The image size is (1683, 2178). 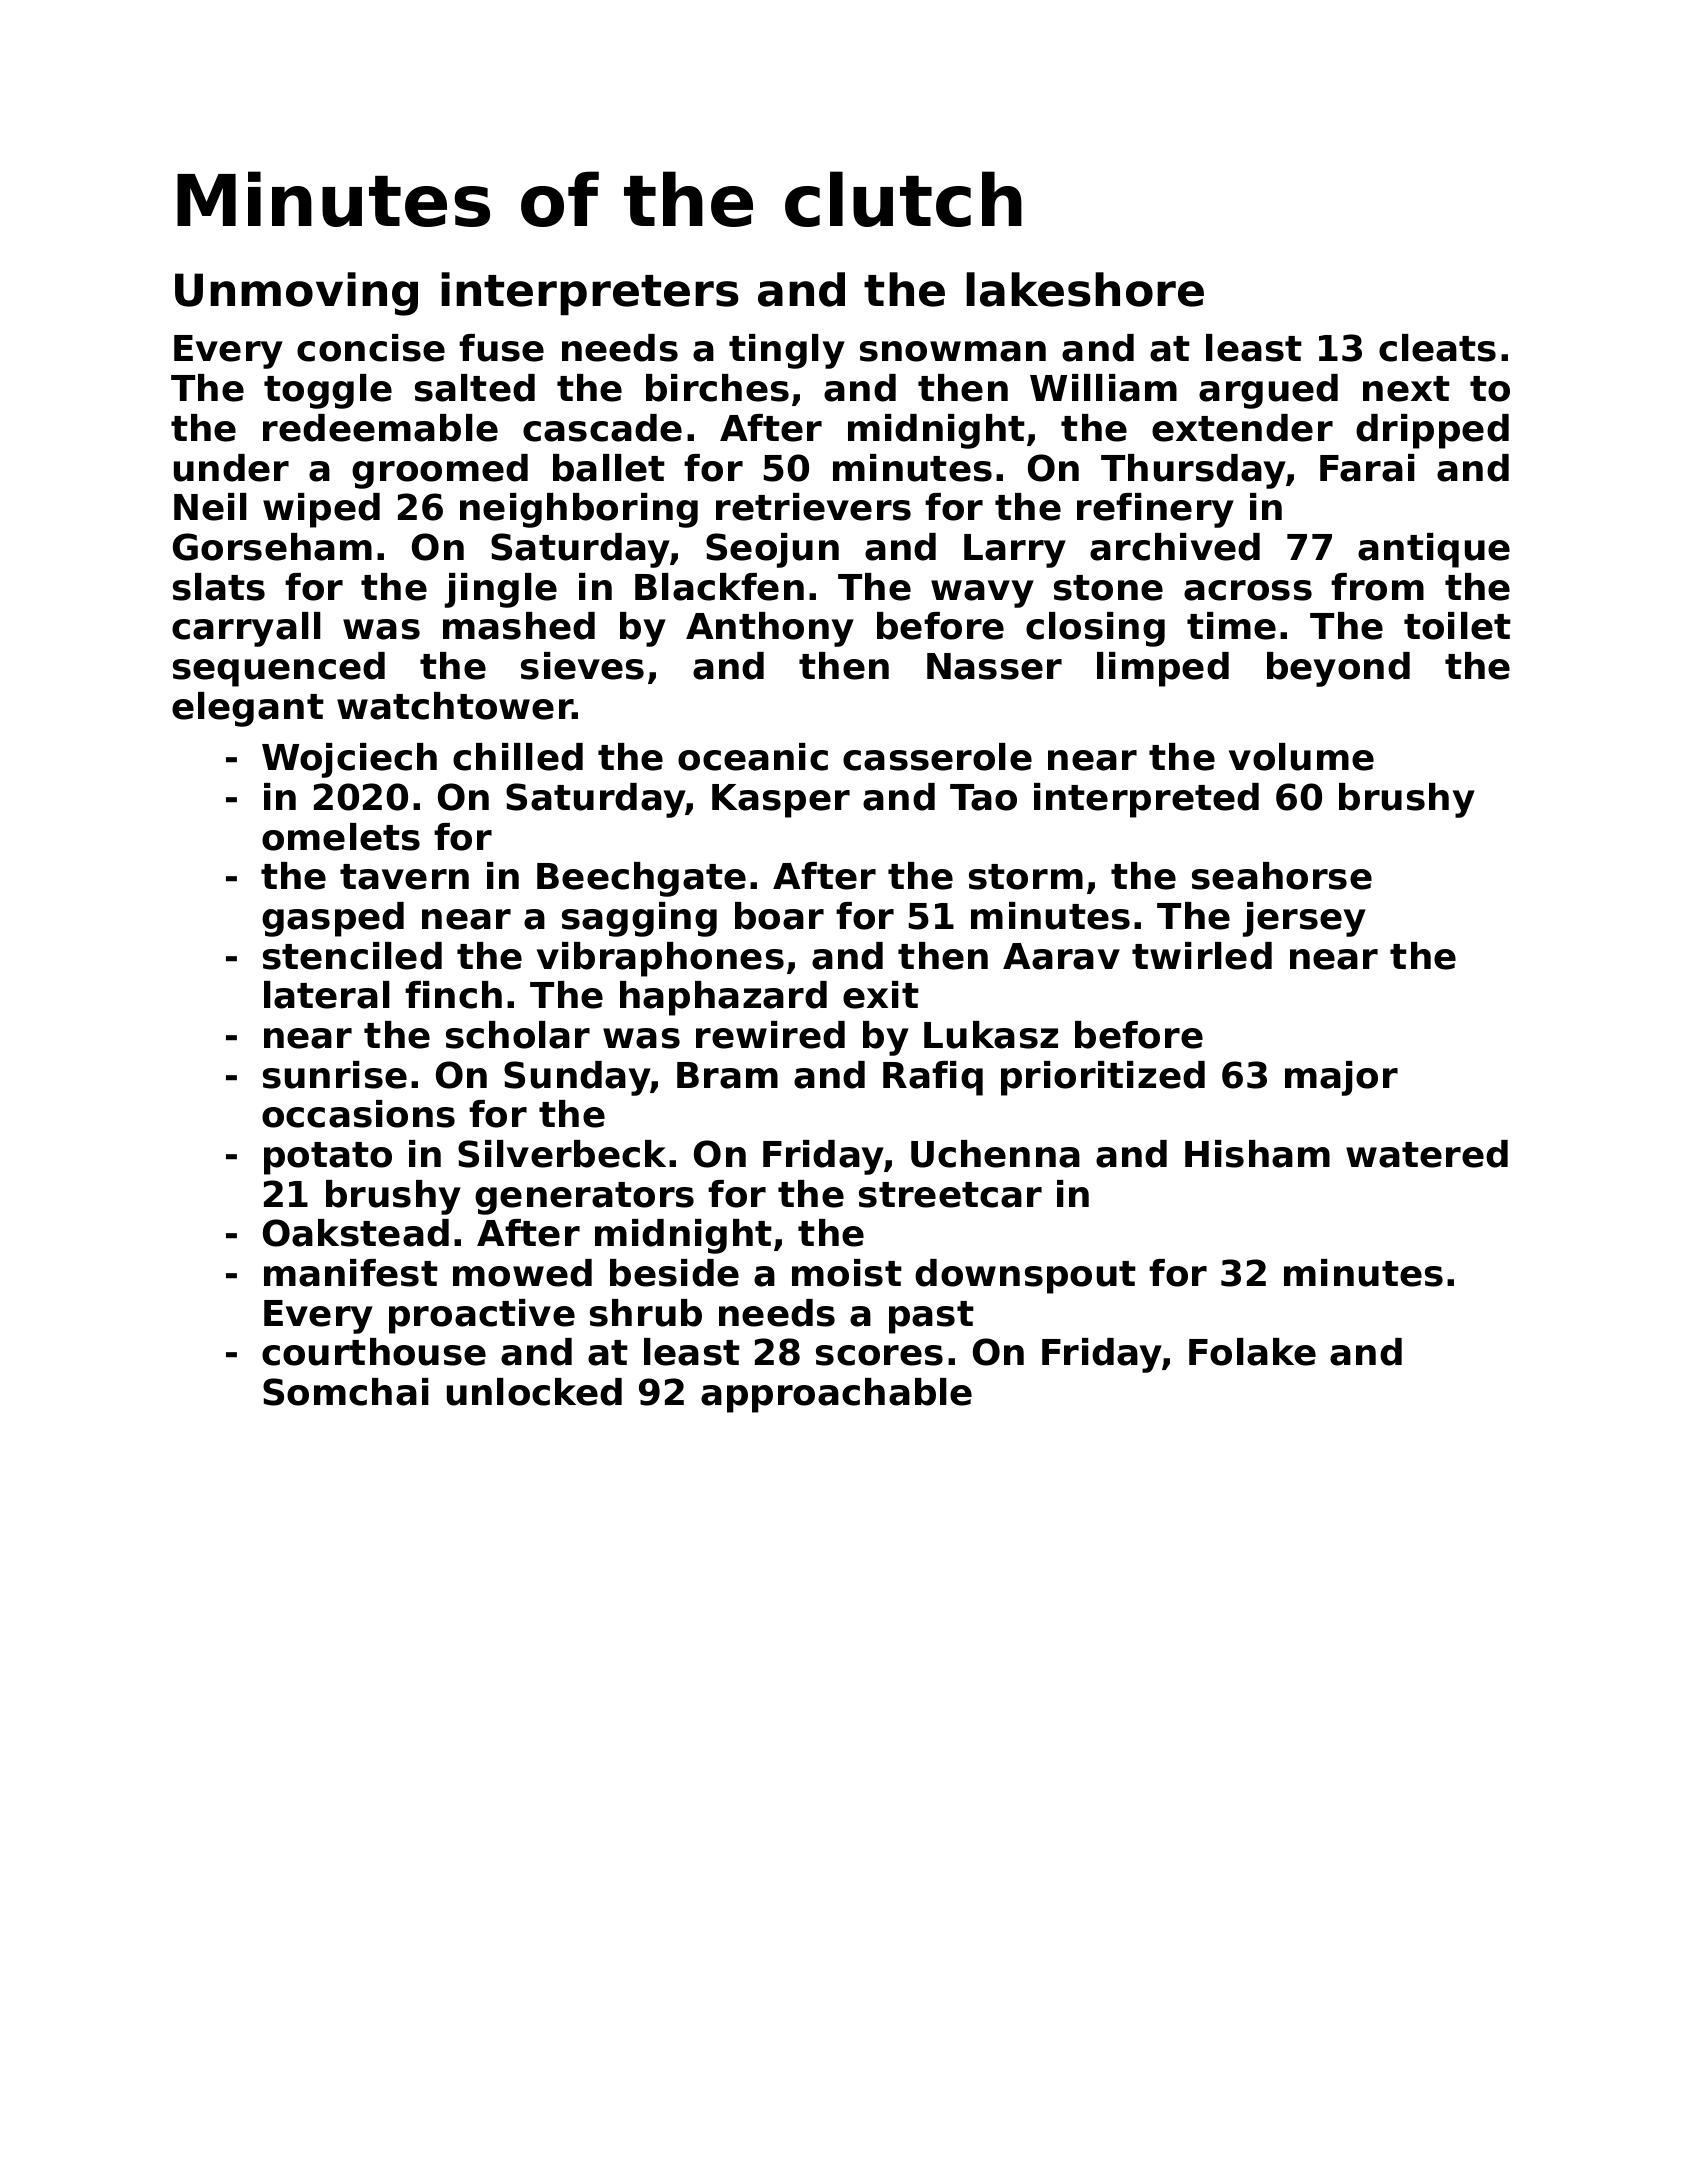 What do you see at coordinates (602, 428) in the document?
I see `cascade` at bounding box center [602, 428].
